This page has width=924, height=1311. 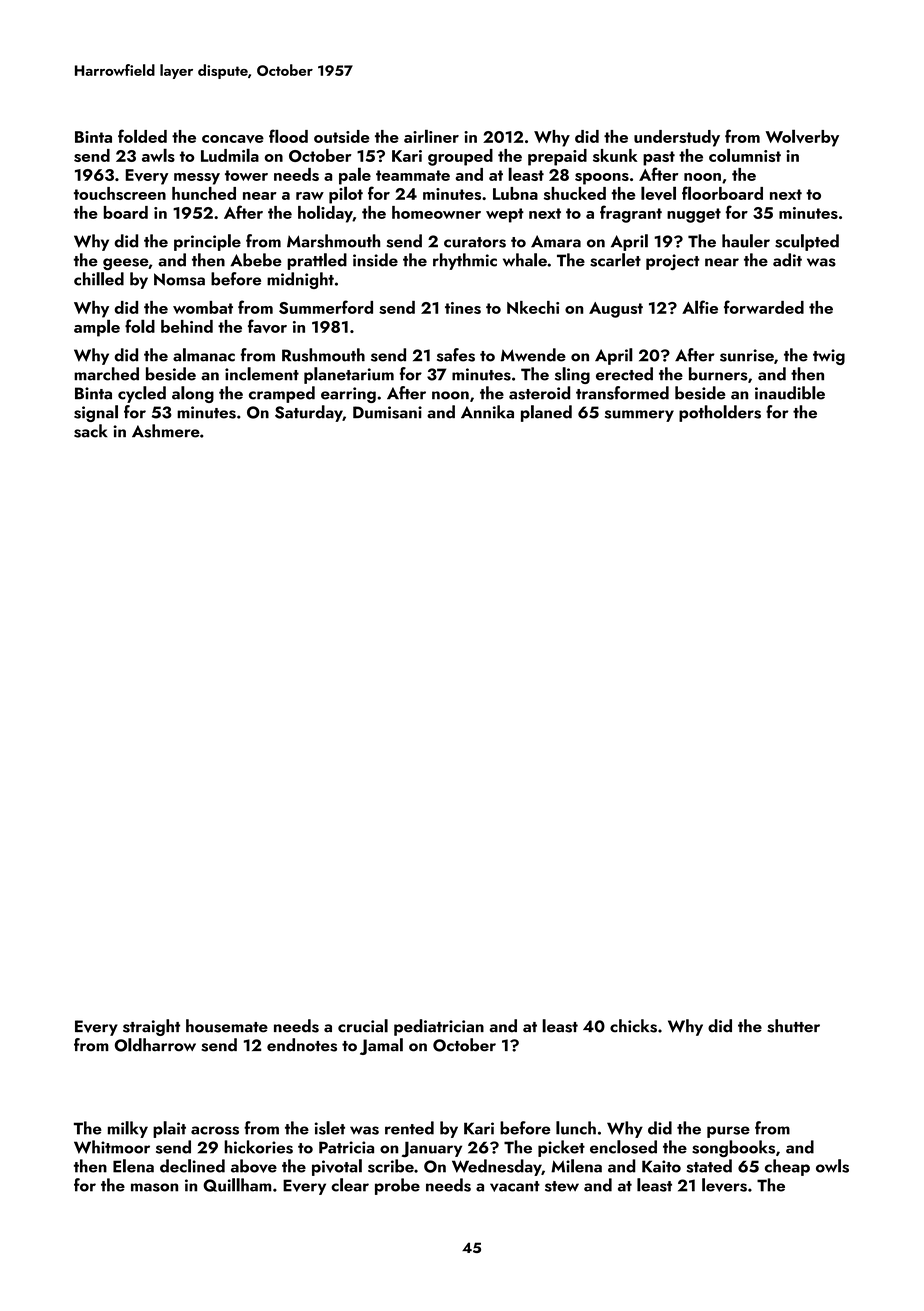 What do you see at coordinates (745, 155) in the page?
I see `columnist` at bounding box center [745, 155].
